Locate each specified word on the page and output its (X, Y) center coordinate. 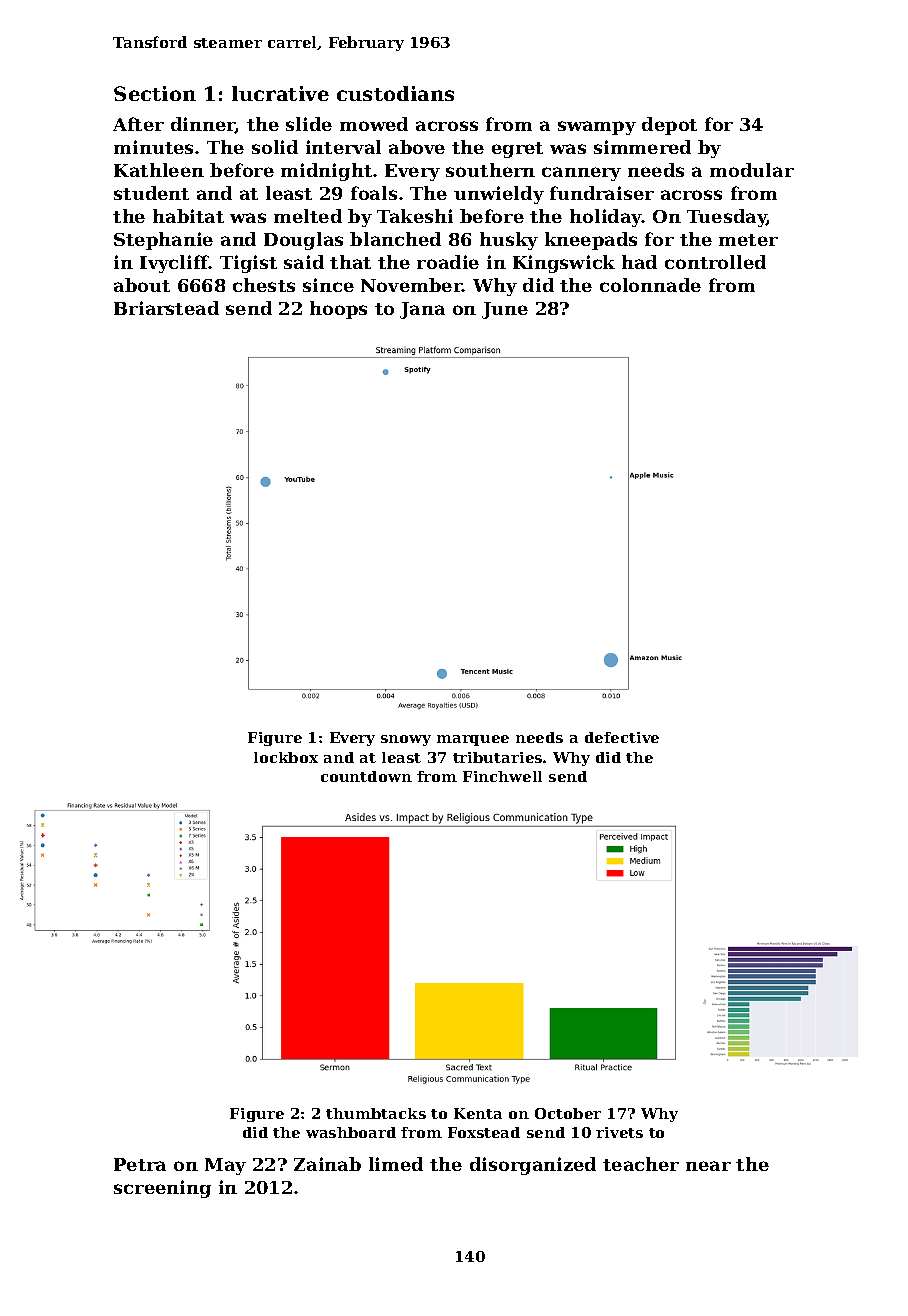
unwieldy (499, 195)
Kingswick (564, 264)
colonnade (650, 285)
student (151, 193)
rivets (619, 1132)
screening (162, 1189)
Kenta (478, 1113)
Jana (422, 310)
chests (264, 285)
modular (752, 170)
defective (622, 737)
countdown (366, 776)
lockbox (286, 757)
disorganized (533, 1166)
